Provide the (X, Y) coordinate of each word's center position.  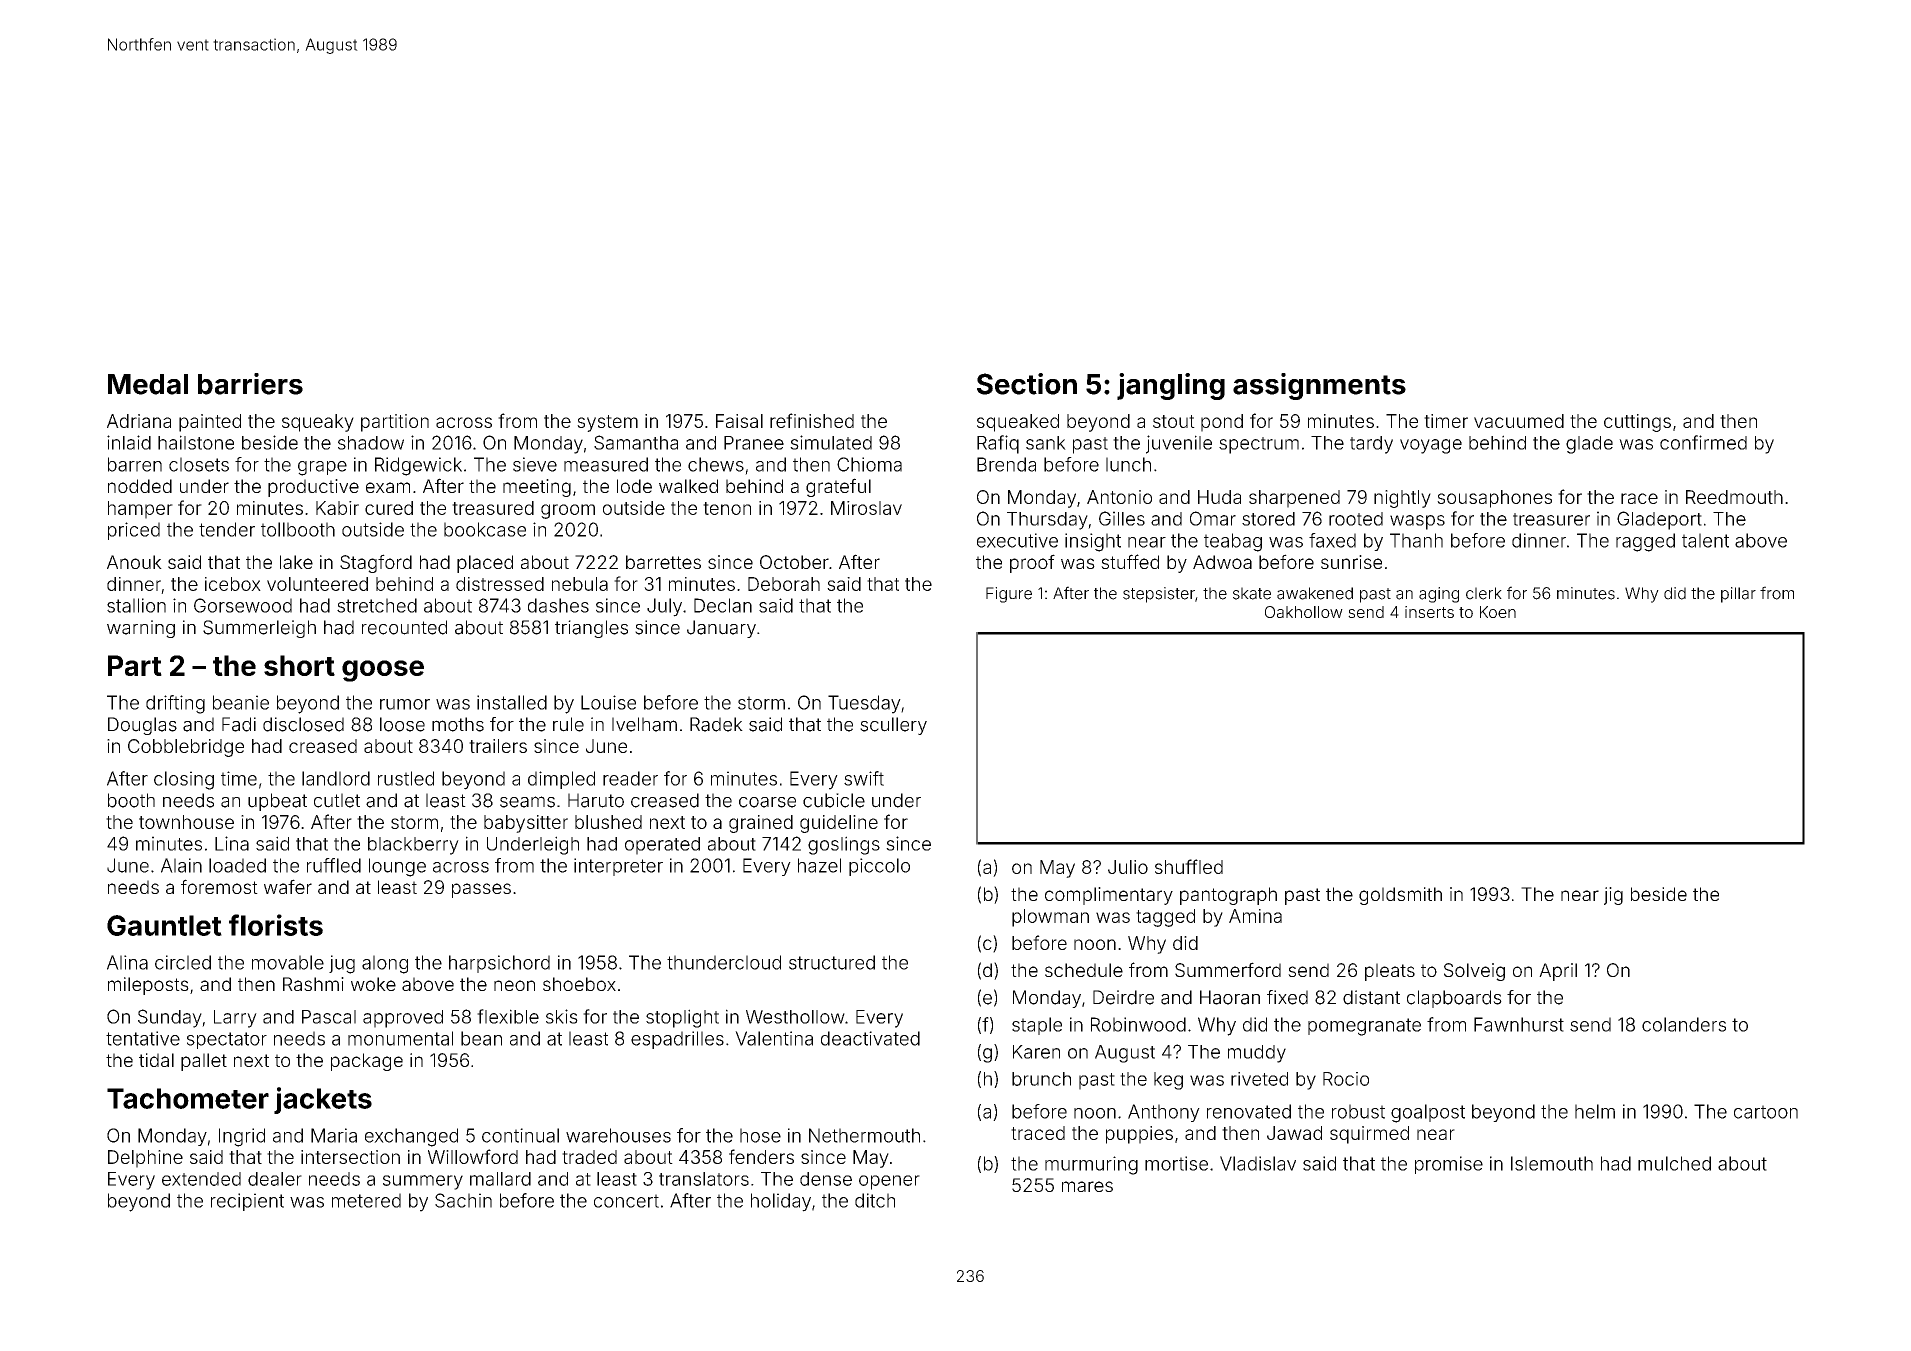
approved (403, 1019)
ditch (875, 1200)
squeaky (318, 423)
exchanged (411, 1137)
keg (1168, 1081)
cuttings (1637, 423)
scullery (893, 726)
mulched (1674, 1163)
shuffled (1189, 866)
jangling (1171, 386)
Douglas (142, 726)
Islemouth (1552, 1163)
